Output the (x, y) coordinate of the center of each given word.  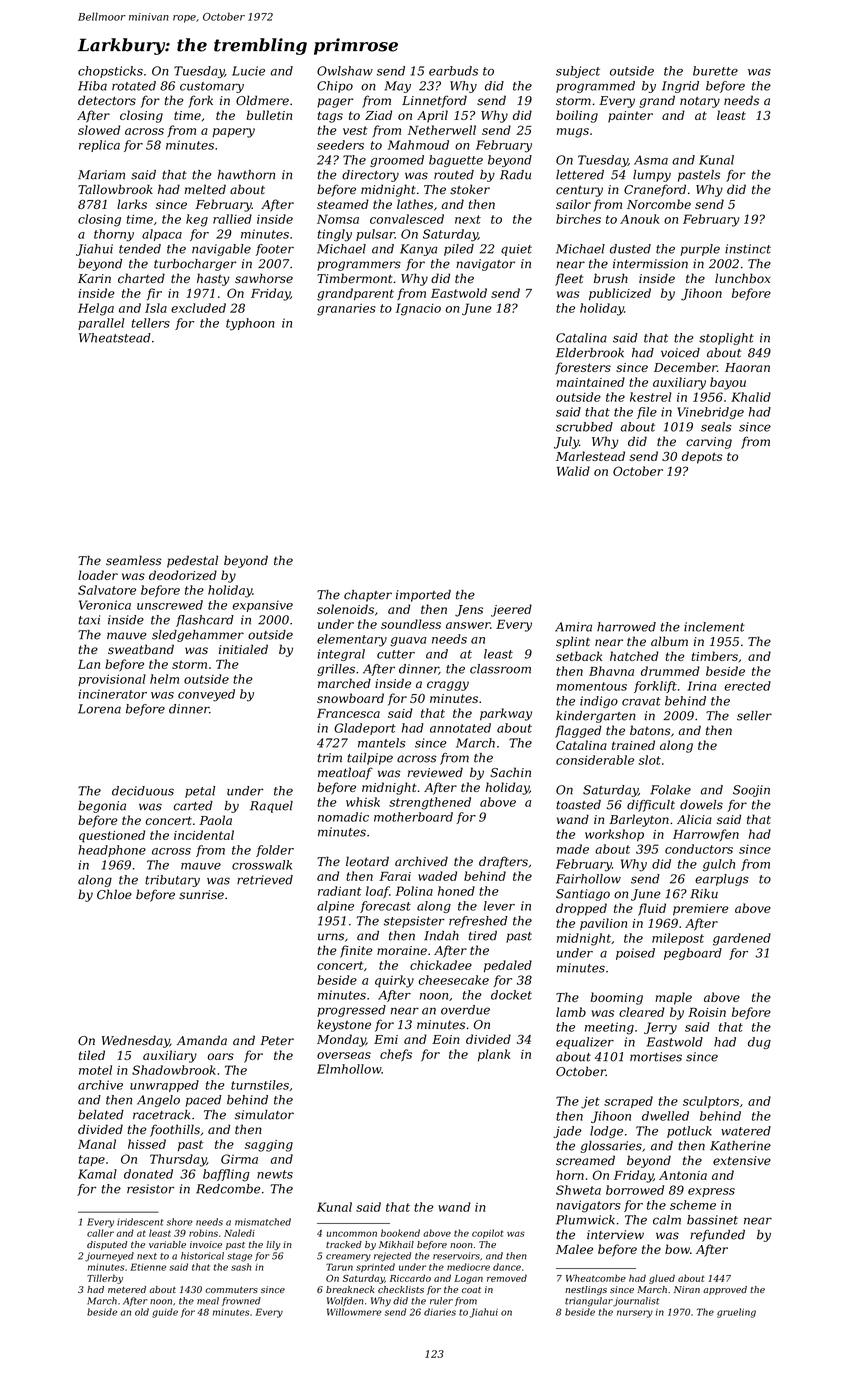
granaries (346, 309)
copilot (487, 1234)
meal (208, 1301)
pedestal (192, 561)
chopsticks (110, 72)
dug (759, 1043)
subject (578, 72)
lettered (580, 175)
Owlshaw (345, 71)
